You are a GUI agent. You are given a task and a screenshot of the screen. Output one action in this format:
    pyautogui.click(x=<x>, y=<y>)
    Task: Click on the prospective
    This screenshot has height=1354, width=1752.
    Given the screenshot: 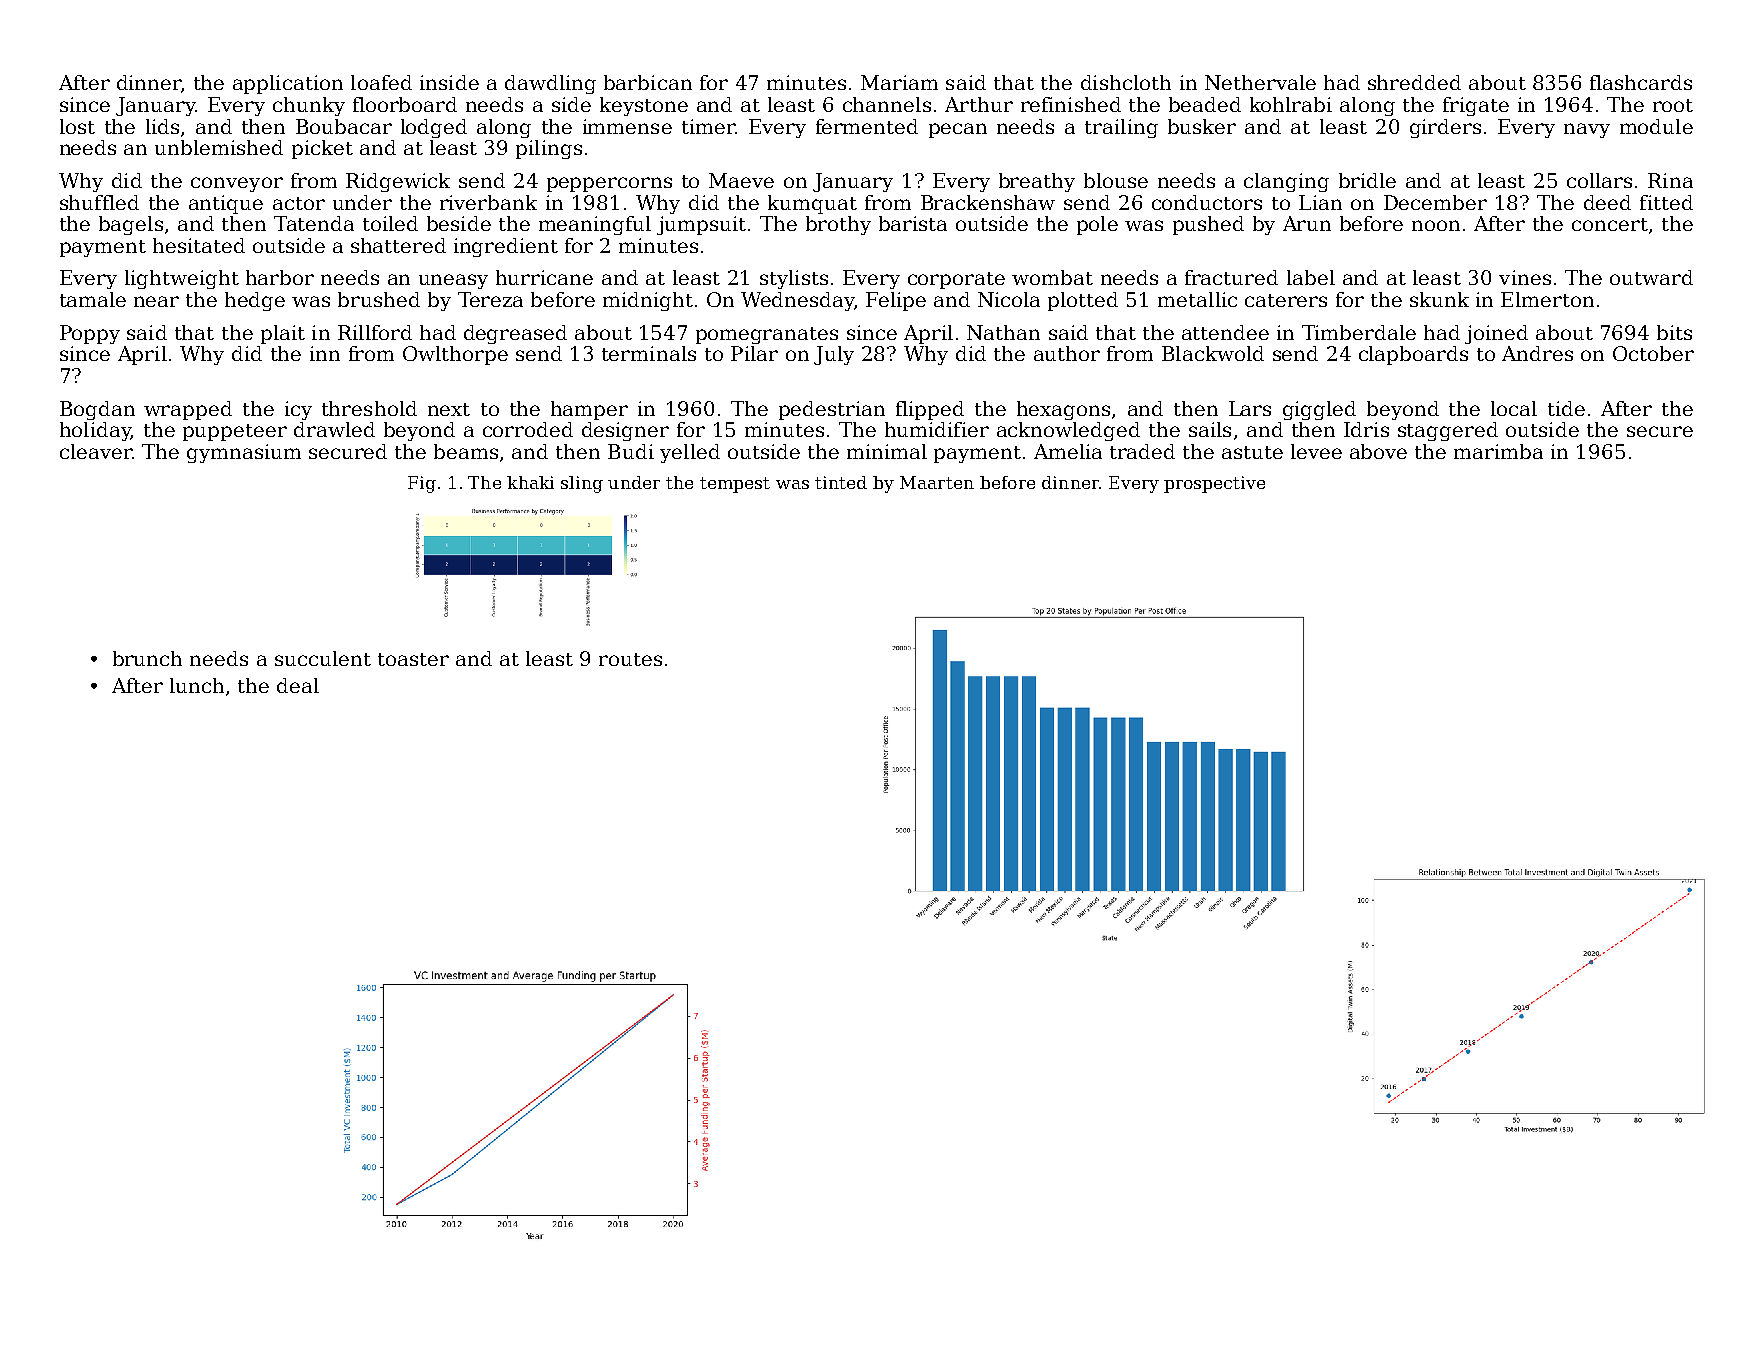 What is the action you would take?
    pyautogui.click(x=1214, y=484)
